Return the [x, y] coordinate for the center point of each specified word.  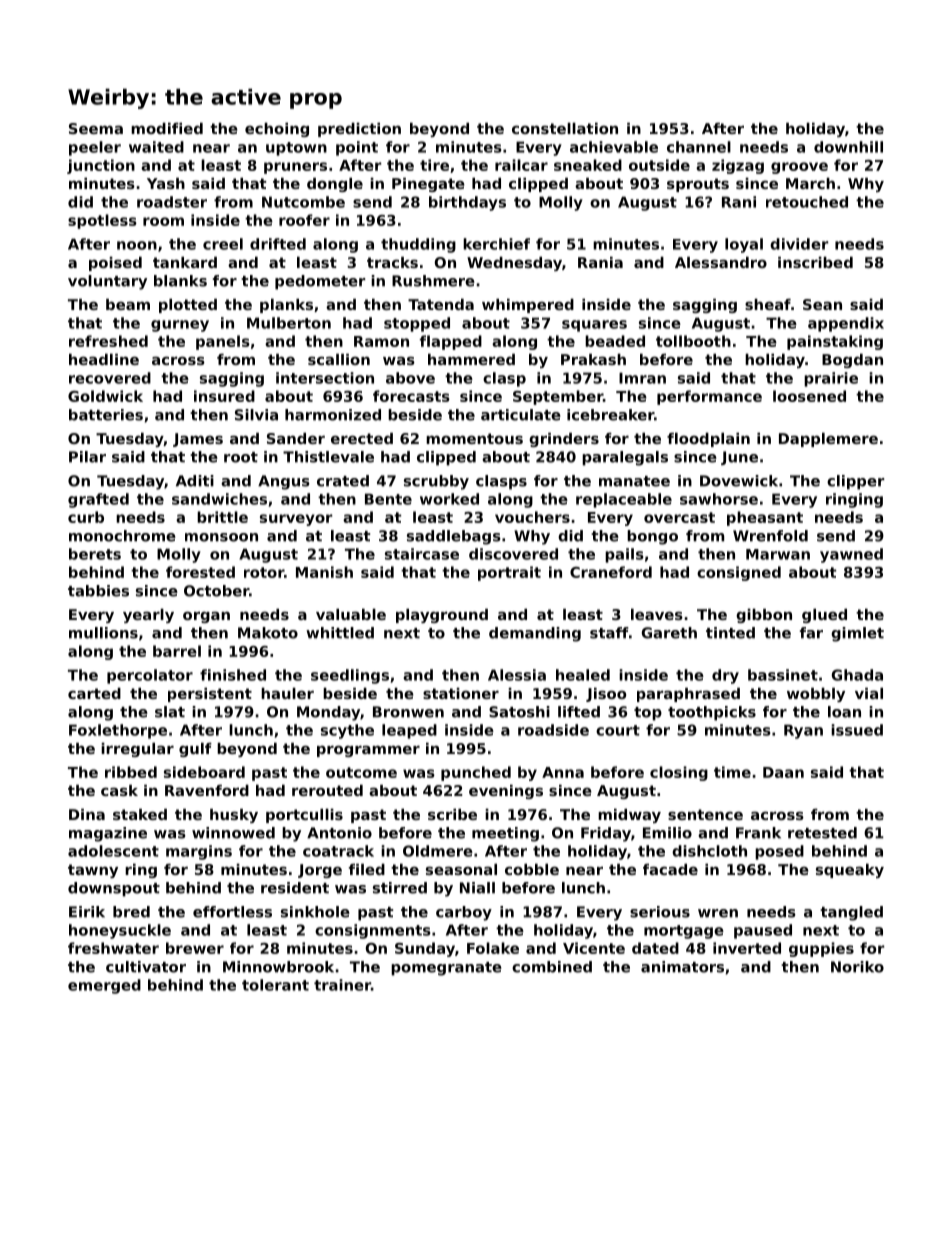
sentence [705, 814]
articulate [521, 415]
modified [167, 128]
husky [234, 816]
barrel [177, 651]
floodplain [708, 440]
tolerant [275, 985]
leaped [409, 731]
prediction [359, 130]
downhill [848, 147]
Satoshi [519, 712]
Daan [783, 772]
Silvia [256, 415]
